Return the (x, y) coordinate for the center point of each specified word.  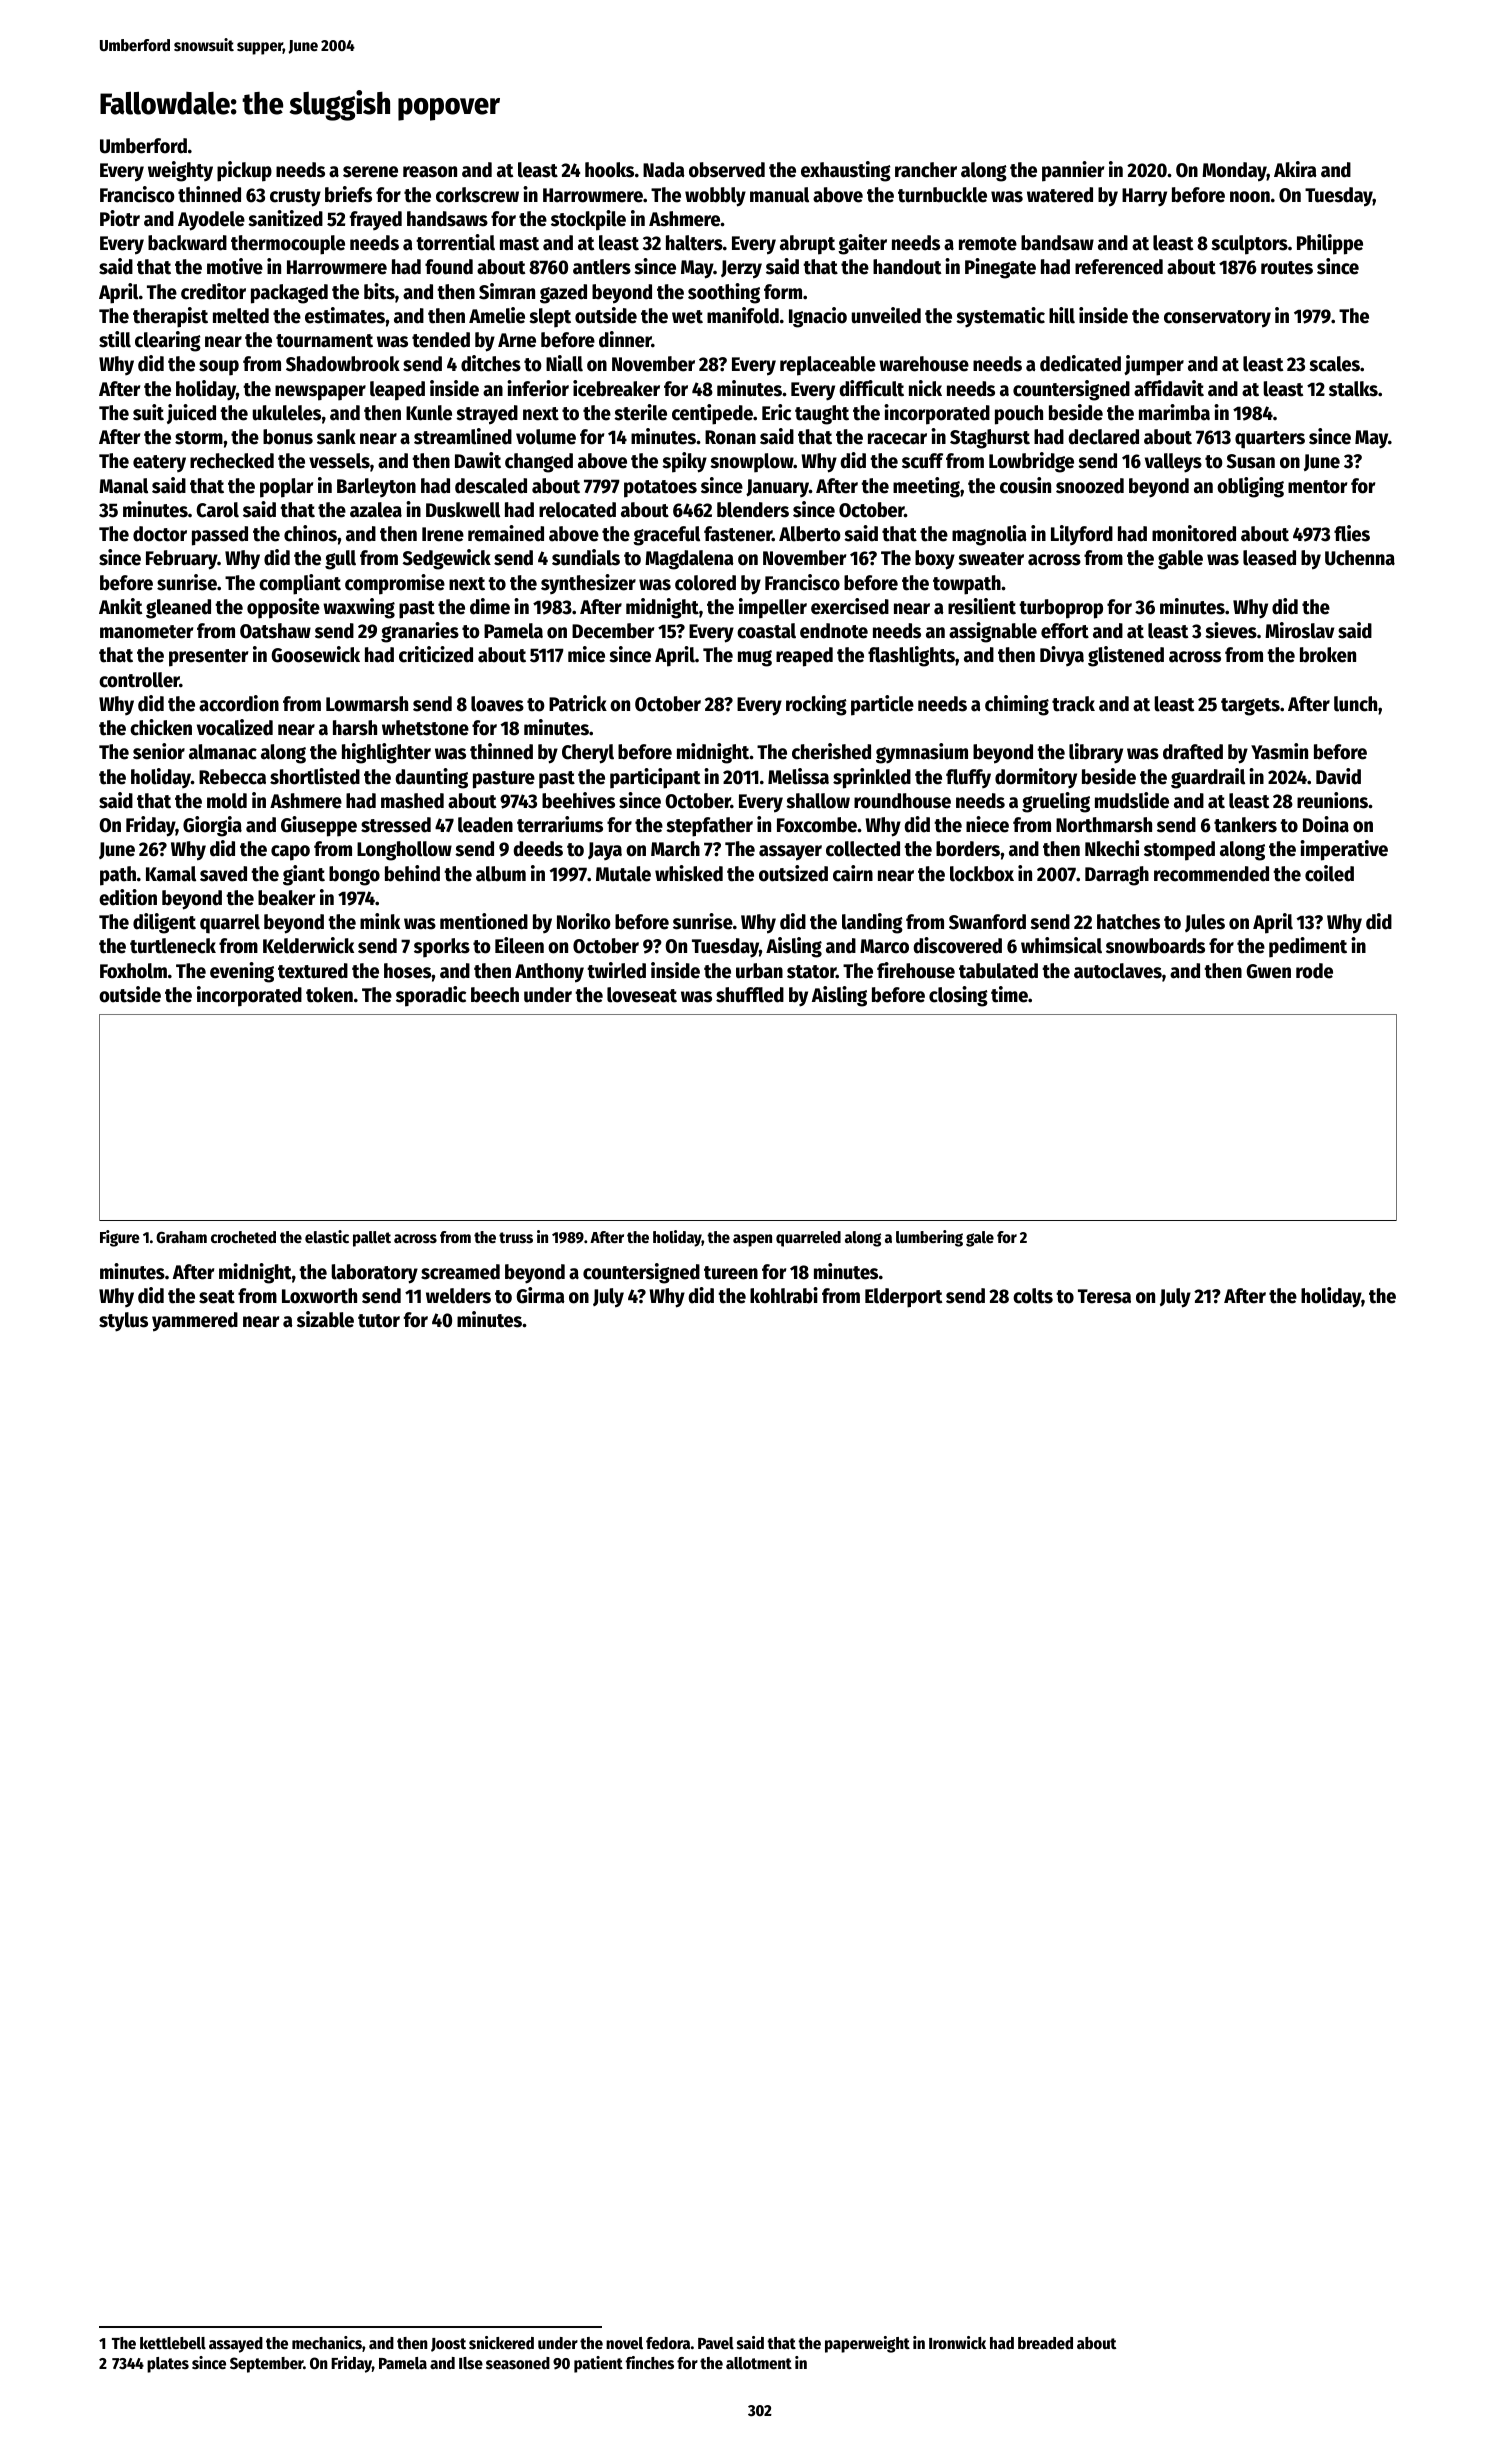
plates (168, 2365)
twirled (616, 970)
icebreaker (616, 388)
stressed (396, 825)
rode (1314, 971)
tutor (379, 1321)
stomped (1179, 851)
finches (650, 2363)
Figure (120, 1238)
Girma (540, 1295)
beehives (578, 800)
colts (1033, 1296)
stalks (1353, 389)
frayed (376, 220)
